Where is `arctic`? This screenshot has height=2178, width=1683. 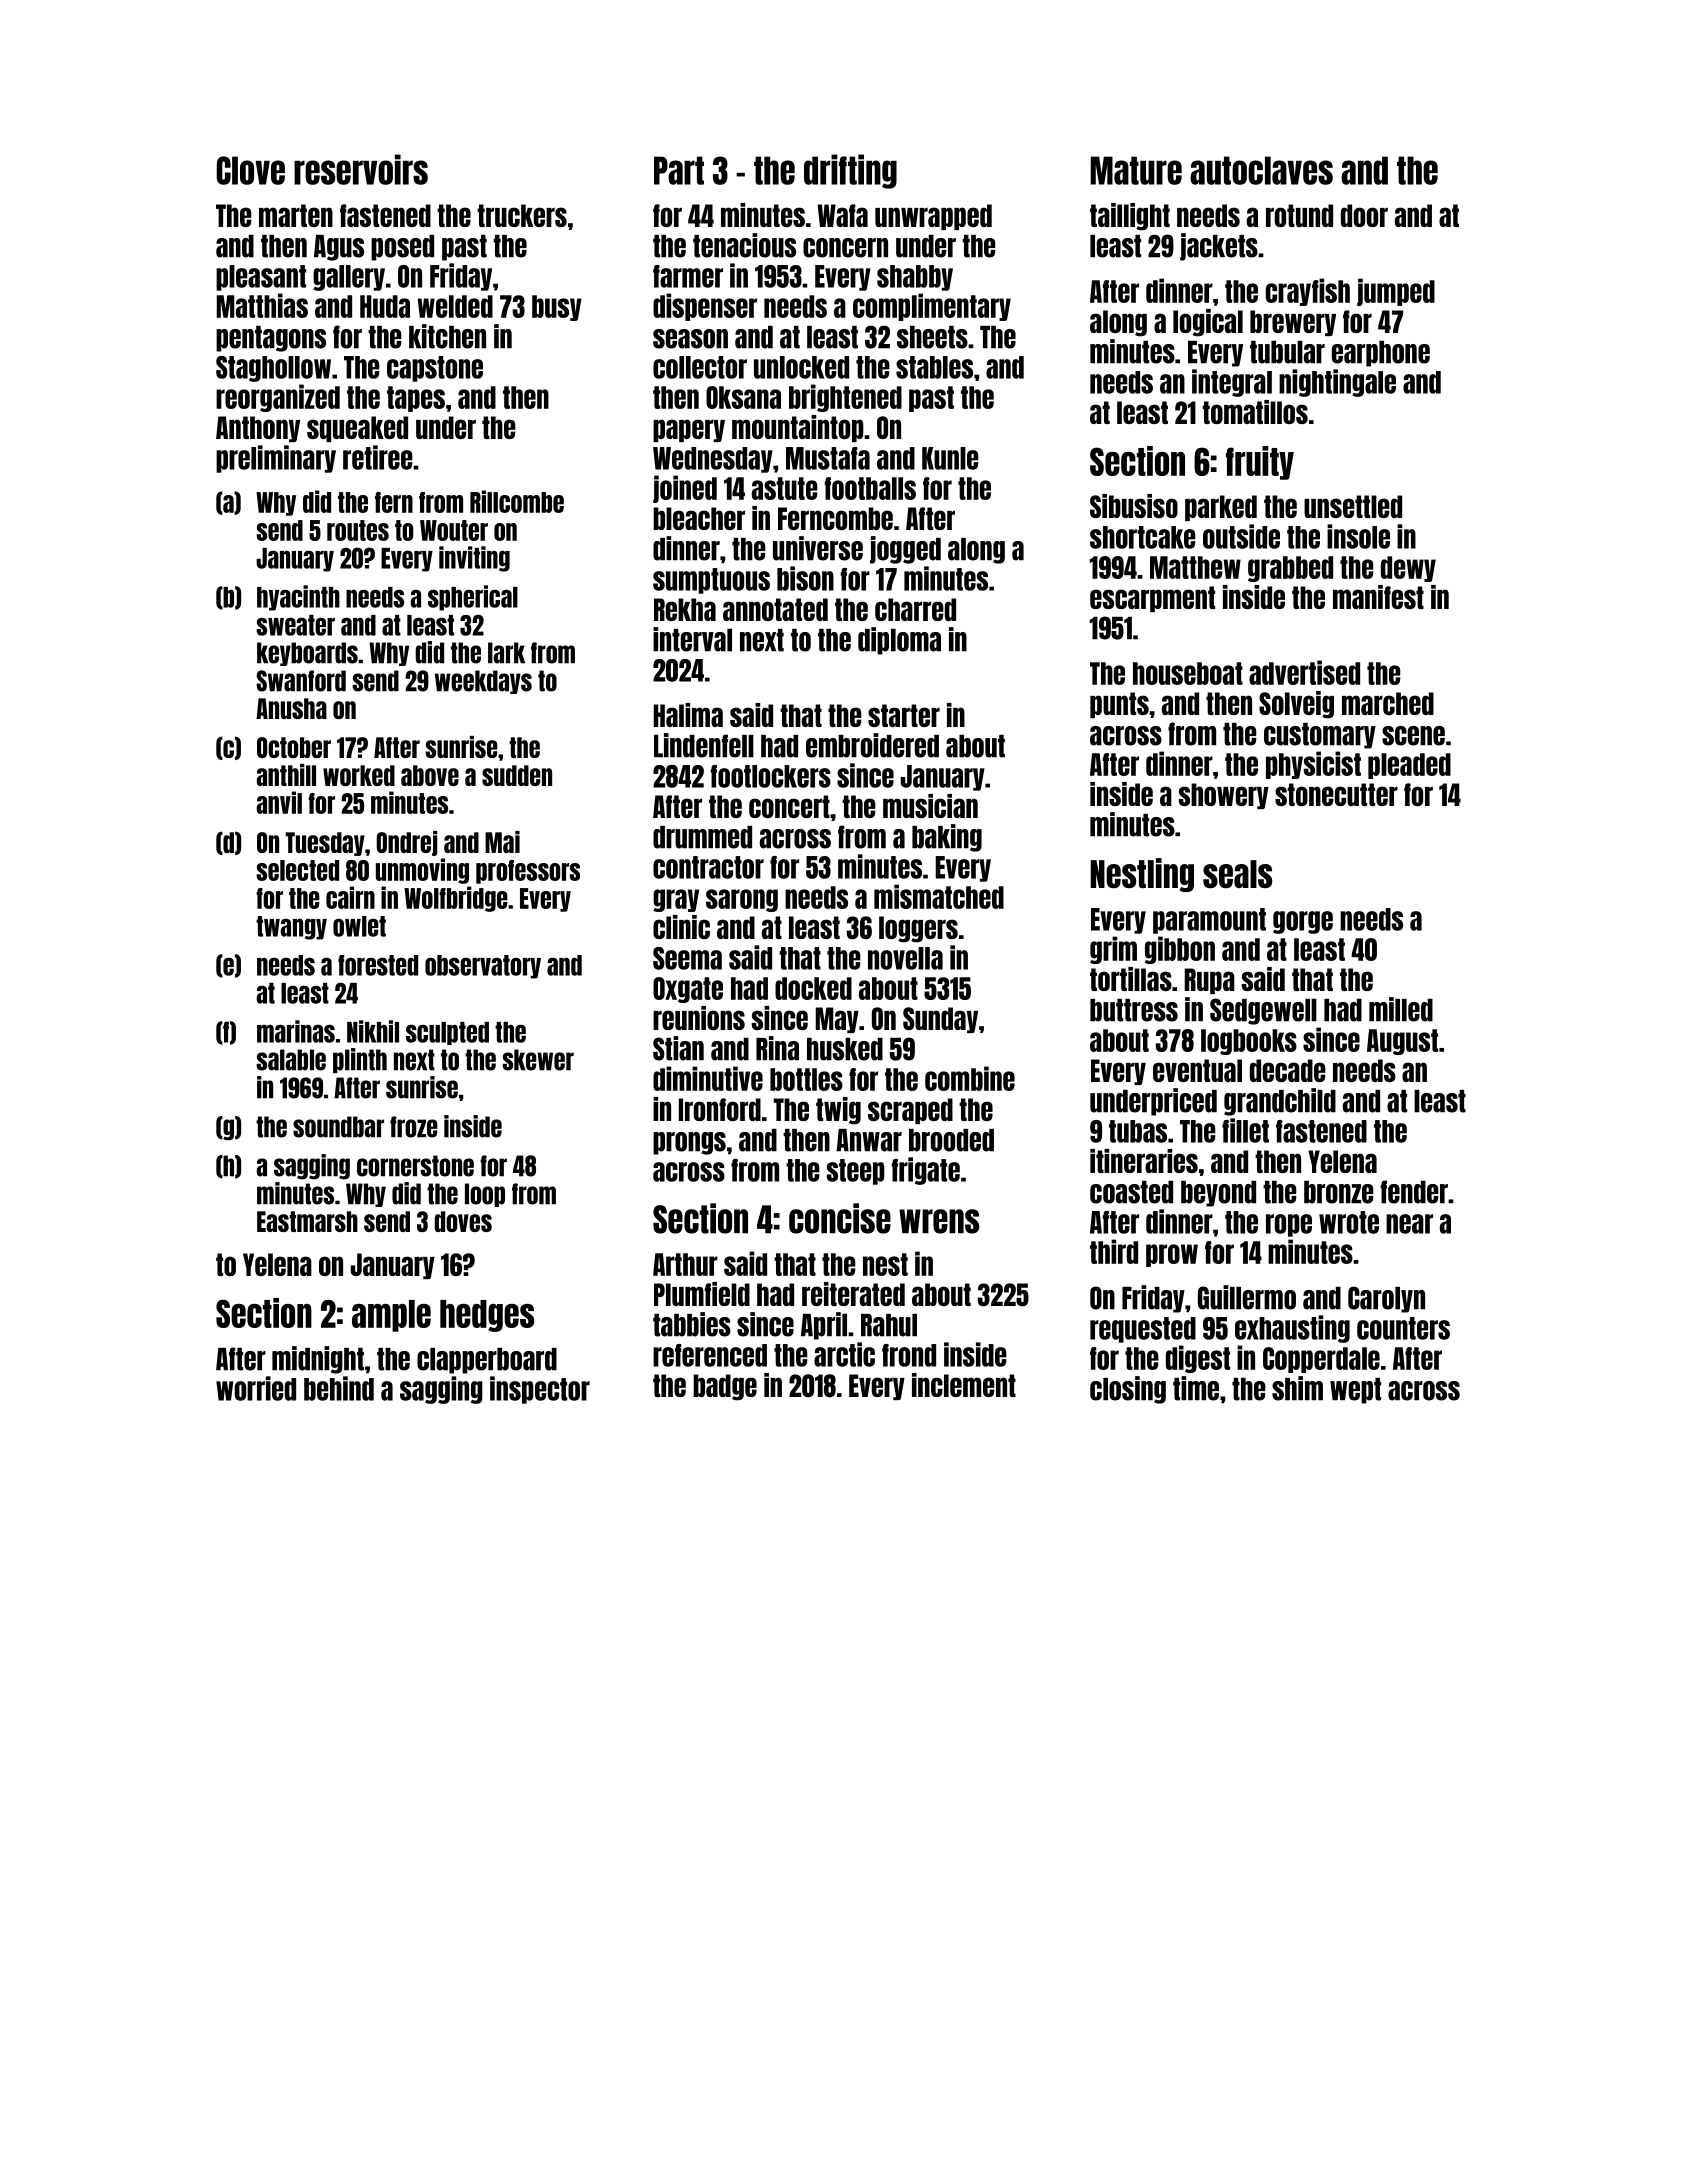 arctic is located at coordinates (844, 1354).
